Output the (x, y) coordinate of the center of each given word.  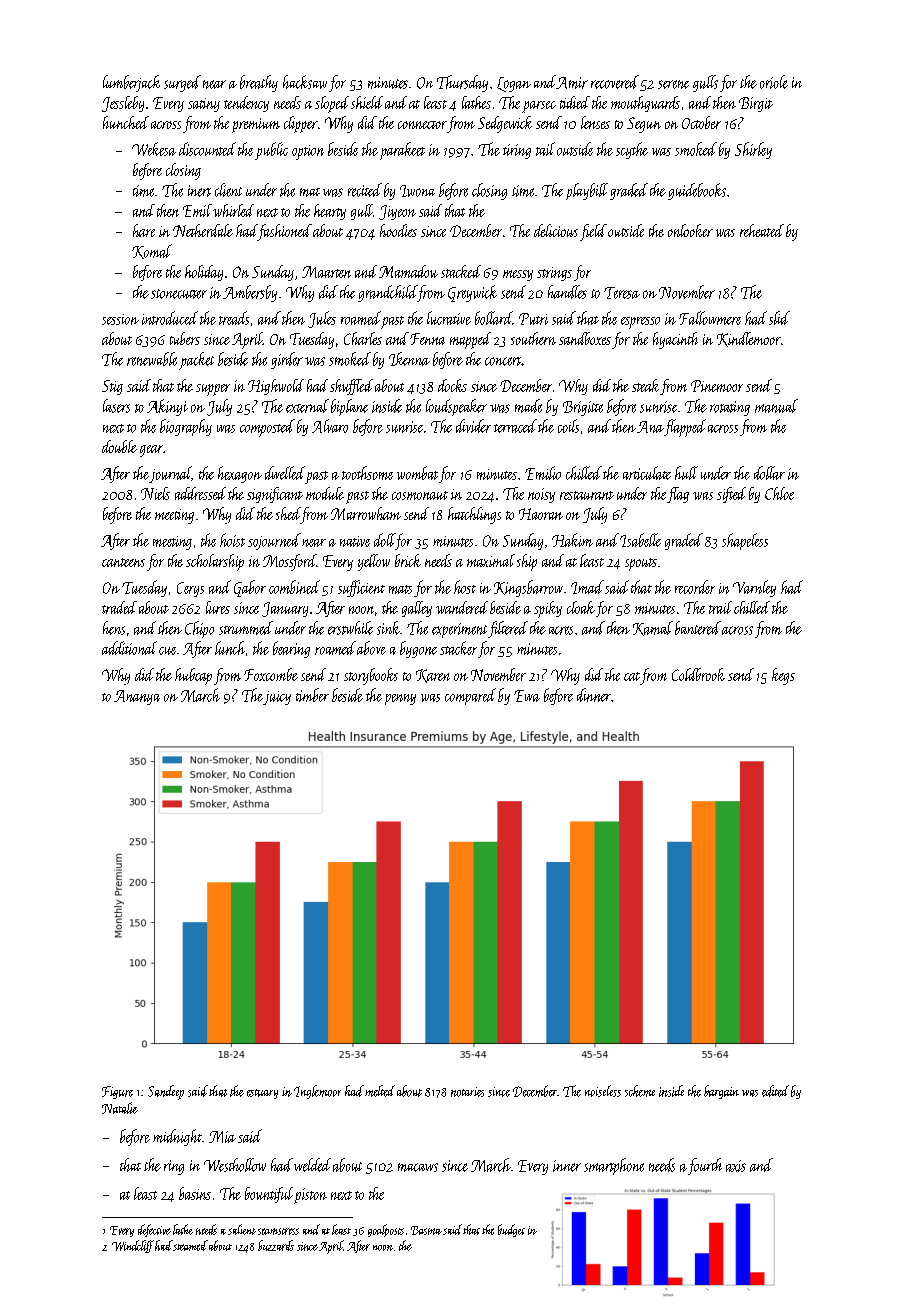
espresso (640, 323)
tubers (185, 338)
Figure (117, 1092)
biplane (349, 407)
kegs (783, 676)
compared (470, 696)
